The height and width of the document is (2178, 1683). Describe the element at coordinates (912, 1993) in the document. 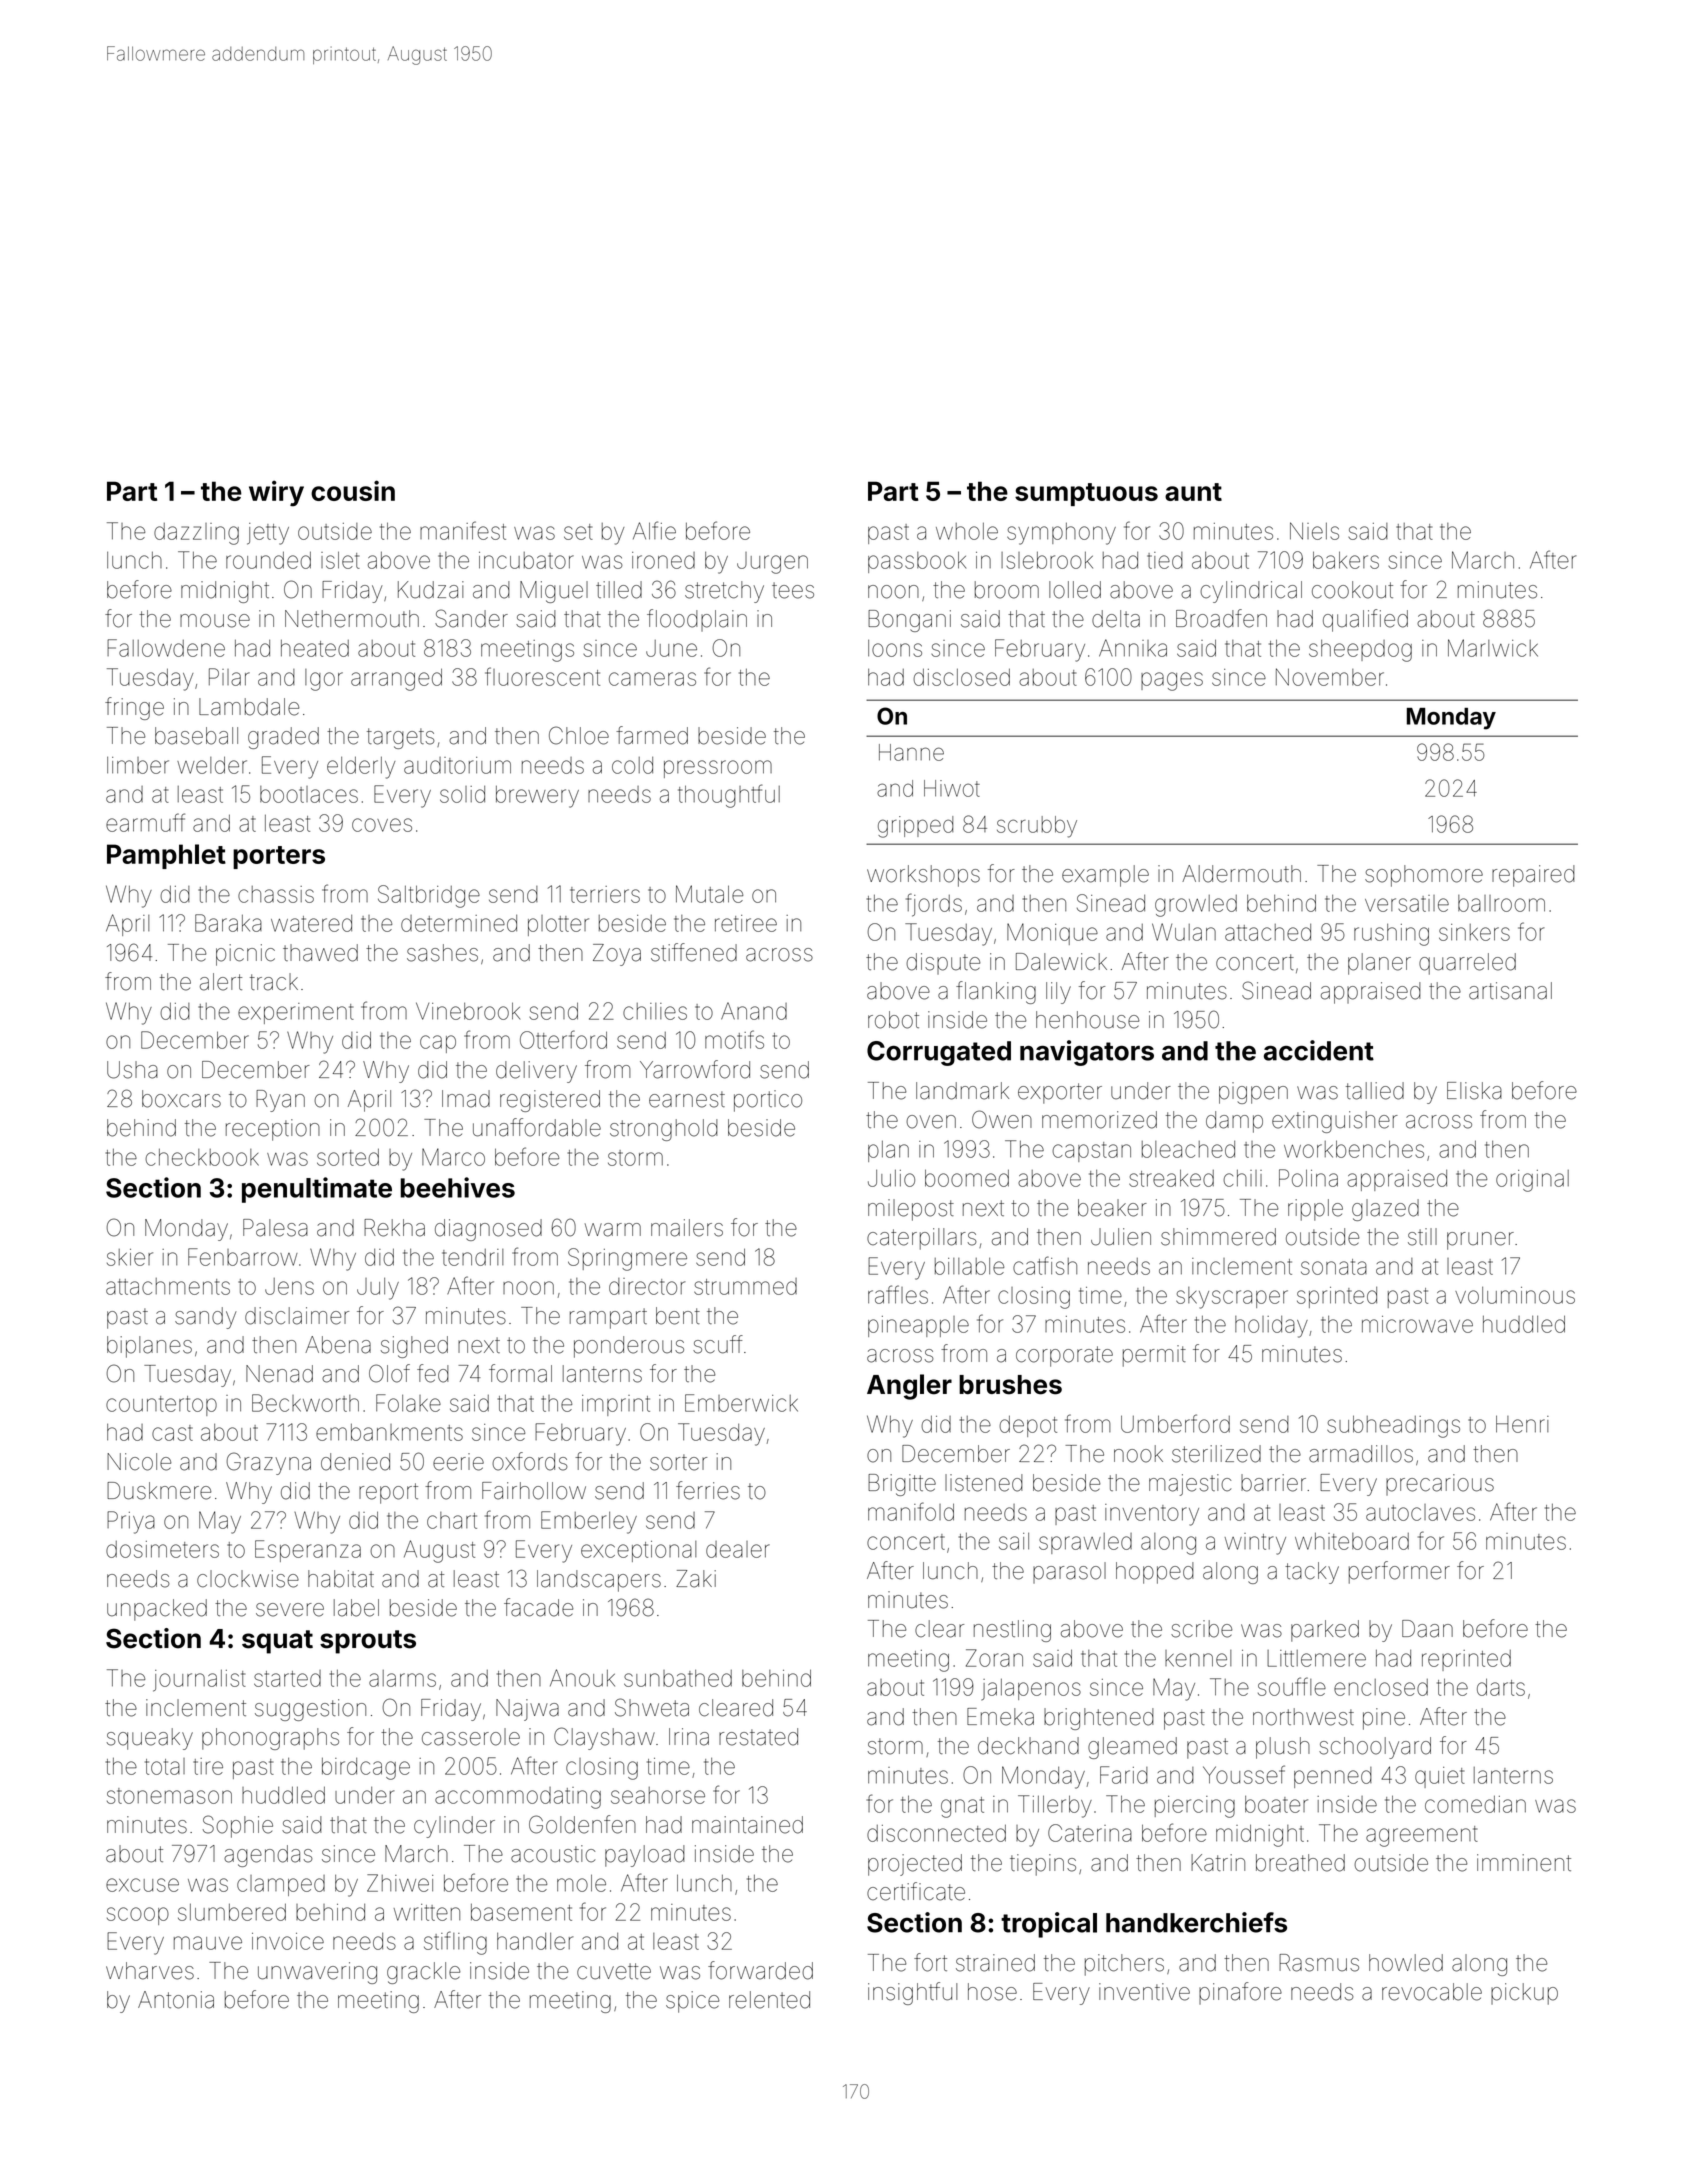

I see `insightful` at that location.
